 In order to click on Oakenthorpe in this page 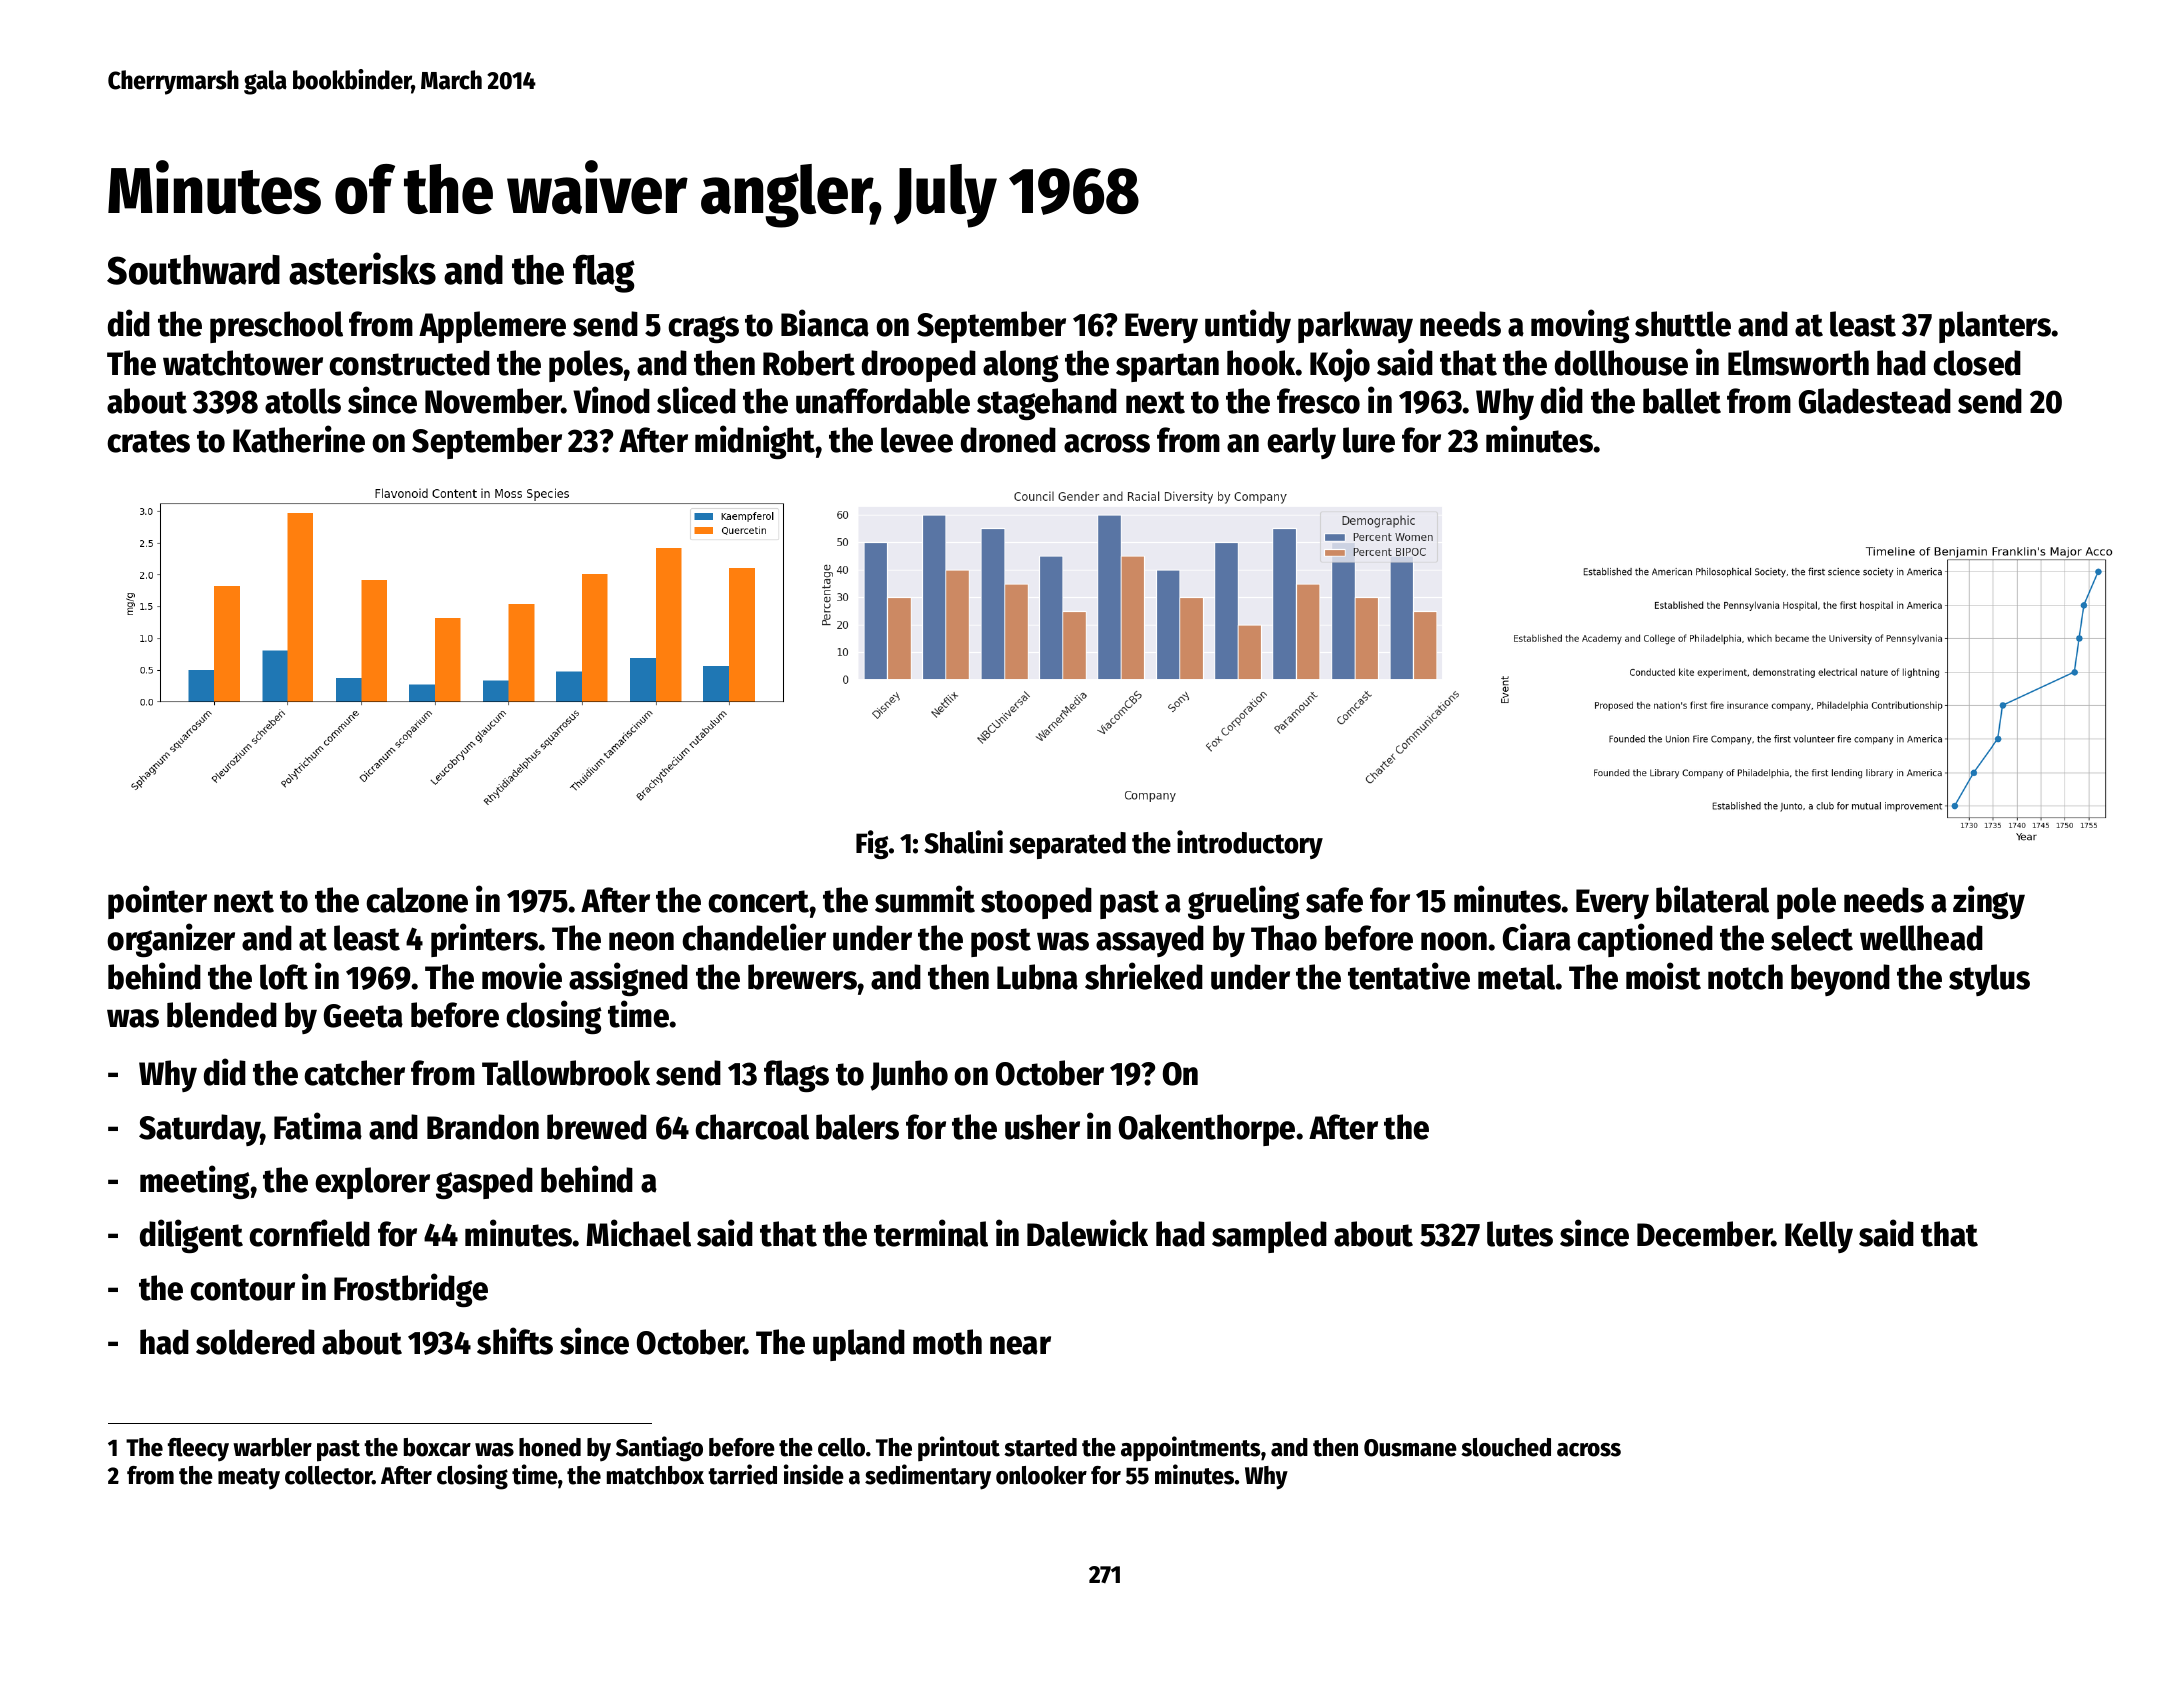, I will do `click(1207, 1130)`.
